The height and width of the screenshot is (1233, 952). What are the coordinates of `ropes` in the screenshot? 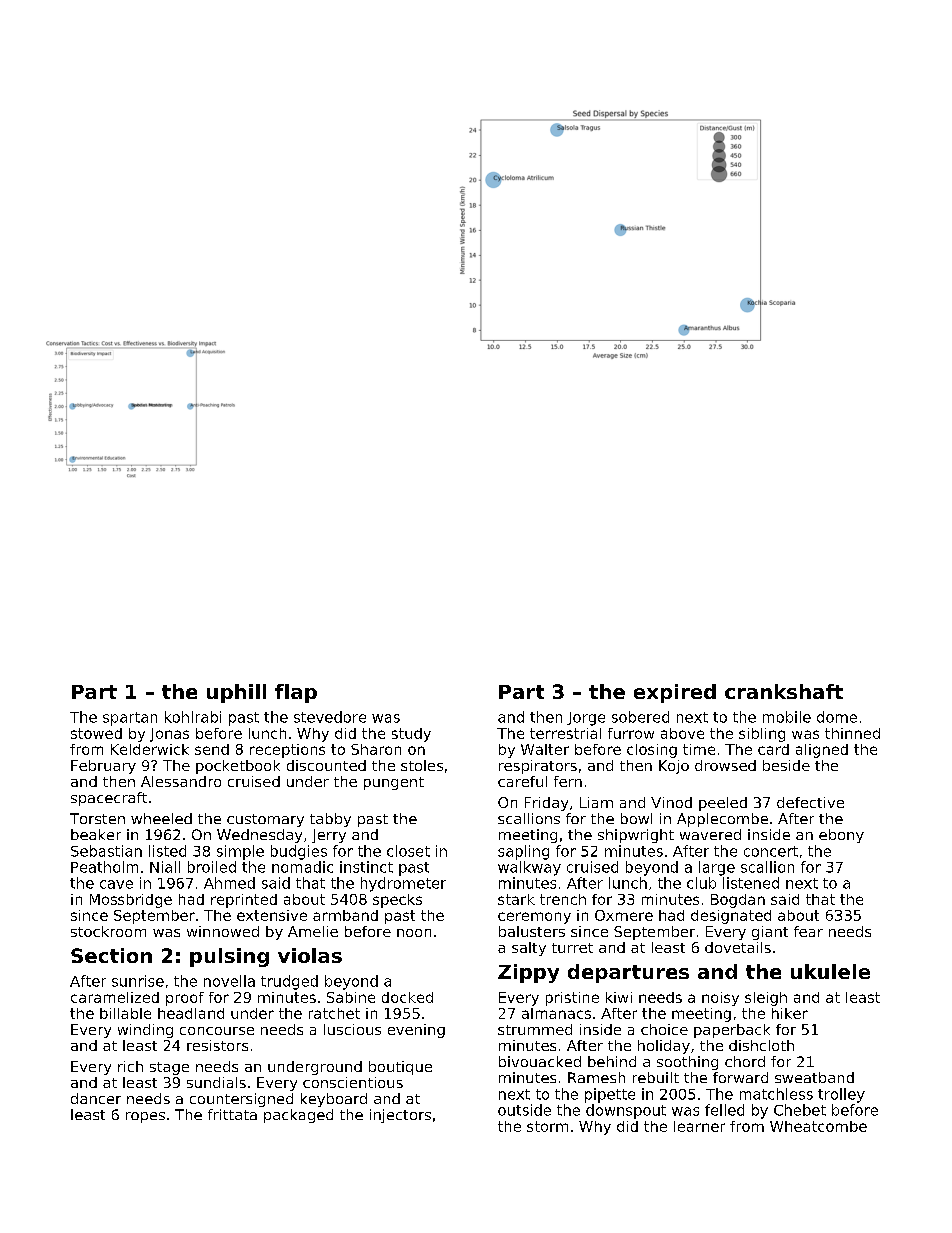 It's located at (145, 1117).
